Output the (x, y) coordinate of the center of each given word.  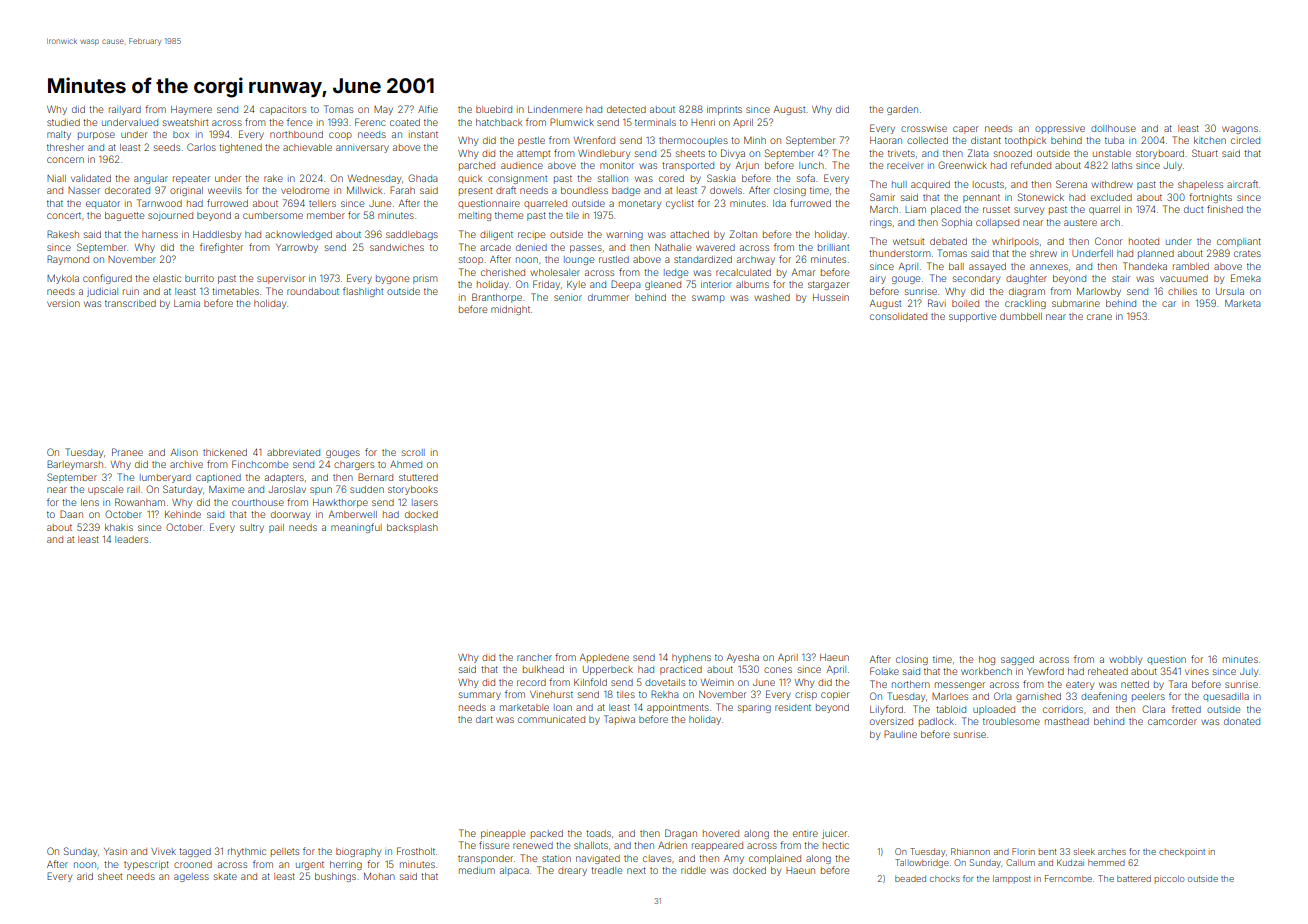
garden (902, 110)
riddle (693, 870)
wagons (1240, 130)
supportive (972, 317)
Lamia (187, 303)
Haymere (191, 110)
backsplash (412, 528)
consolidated (898, 316)
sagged (1017, 660)
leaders (131, 539)
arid (85, 876)
